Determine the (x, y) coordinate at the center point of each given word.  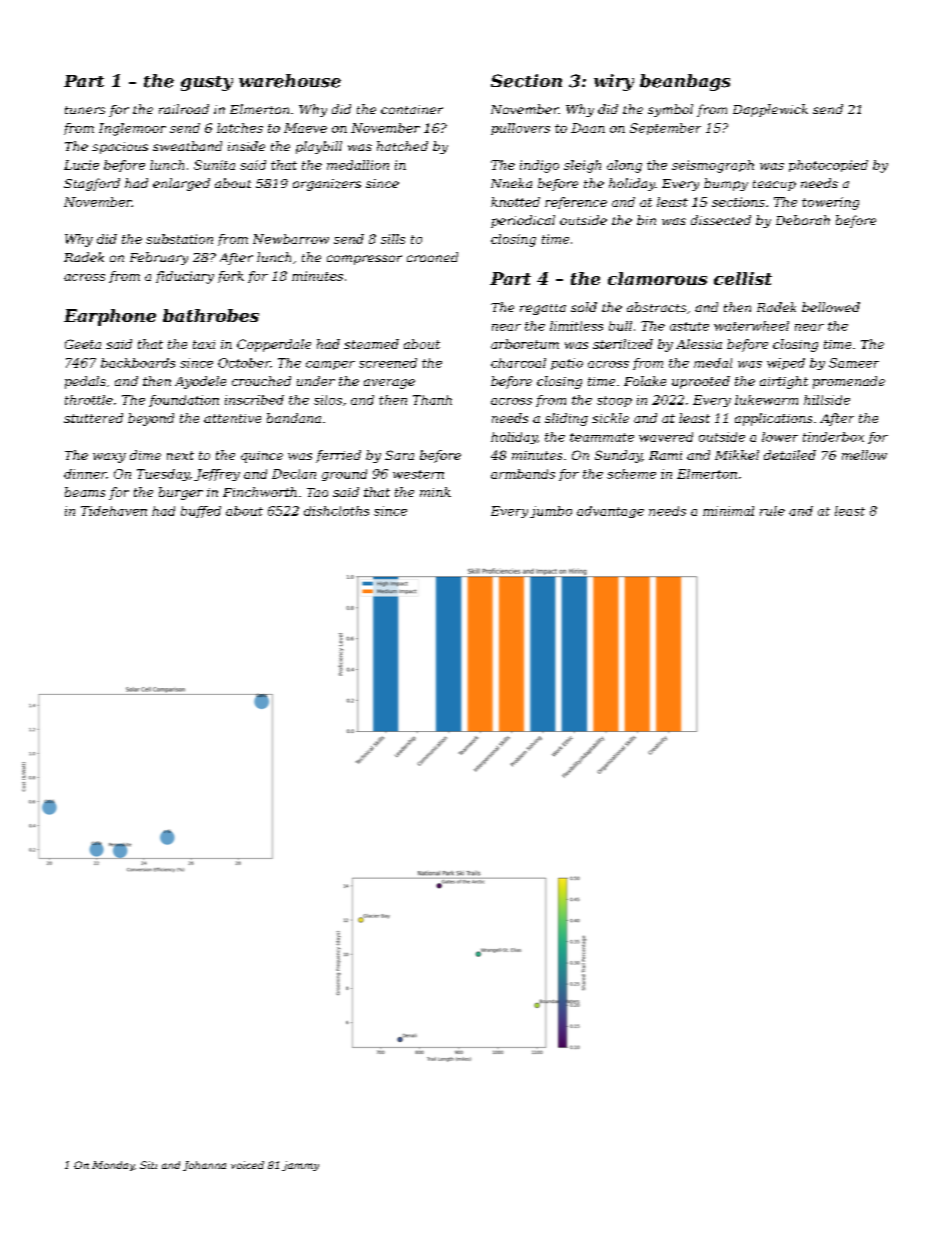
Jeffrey (217, 475)
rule (772, 511)
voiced (247, 1165)
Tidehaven (114, 511)
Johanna (204, 1166)
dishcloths (336, 511)
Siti (148, 1165)
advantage (610, 512)
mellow (864, 455)
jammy (300, 1166)
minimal (728, 511)
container (412, 109)
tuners (85, 110)
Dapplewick (770, 110)
